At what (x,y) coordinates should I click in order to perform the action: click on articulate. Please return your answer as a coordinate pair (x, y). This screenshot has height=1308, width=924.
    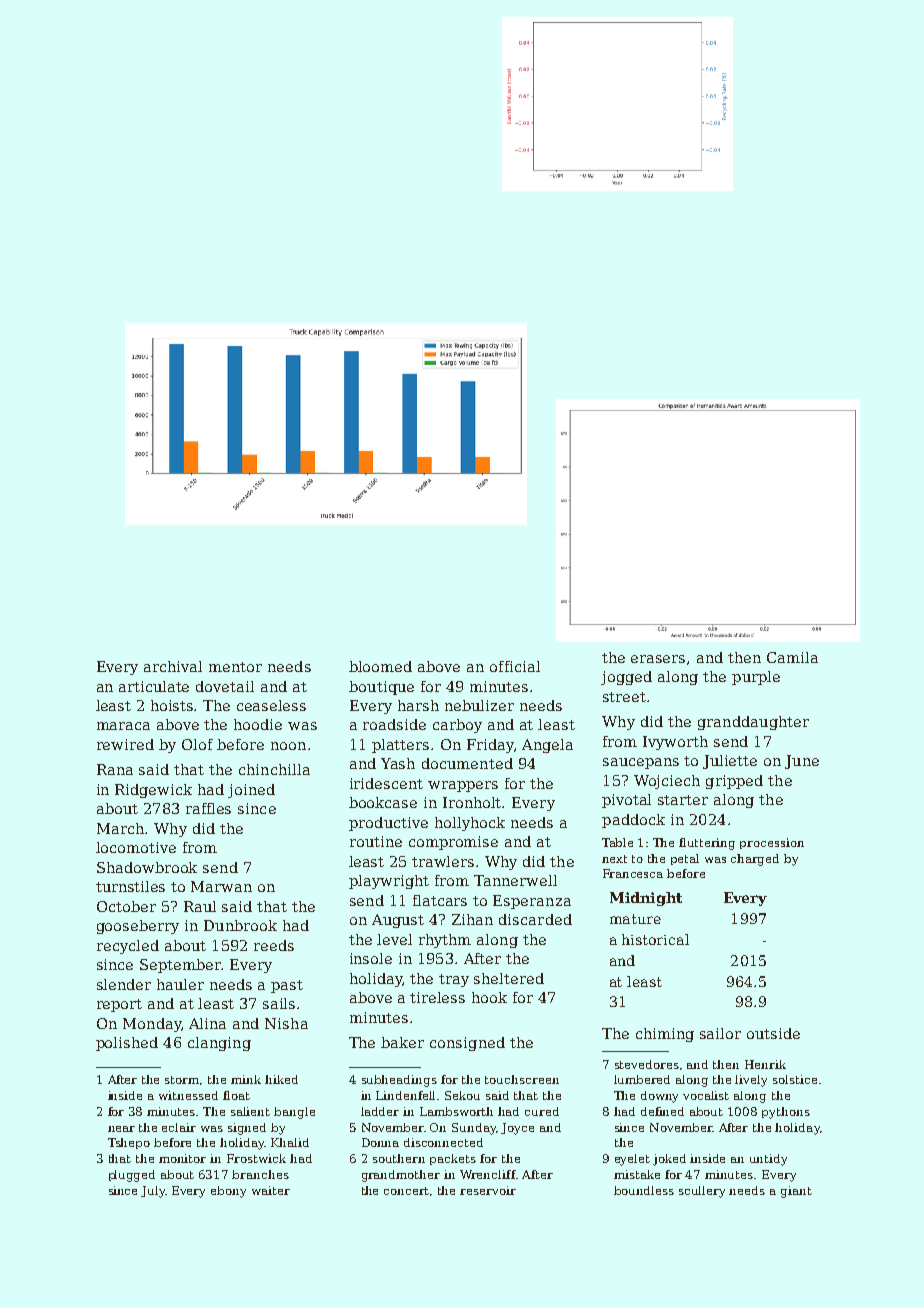
    Looking at the image, I should click on (154, 686).
